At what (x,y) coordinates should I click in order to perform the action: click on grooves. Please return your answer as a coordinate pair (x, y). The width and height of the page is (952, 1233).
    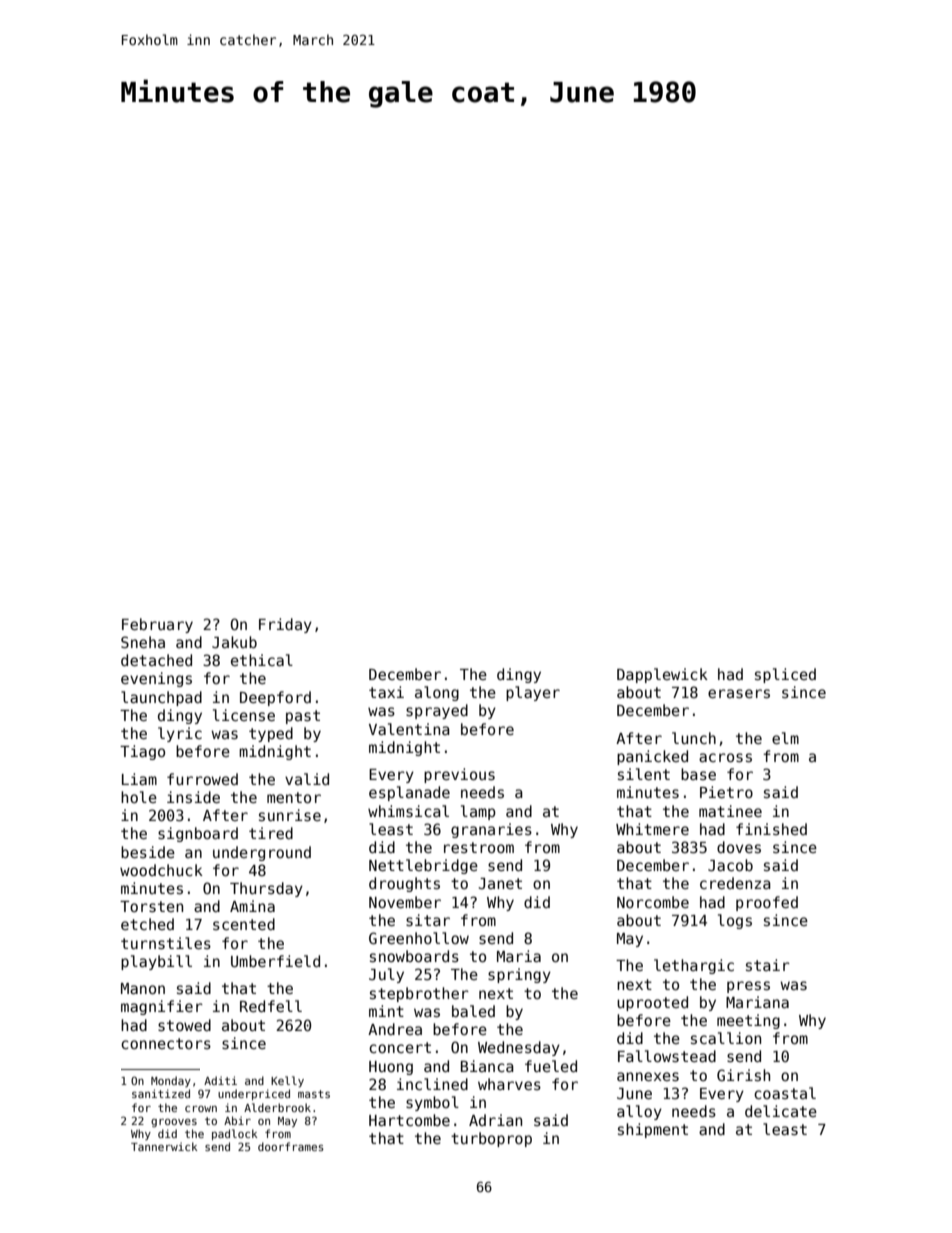
    Looking at the image, I should click on (174, 1123).
